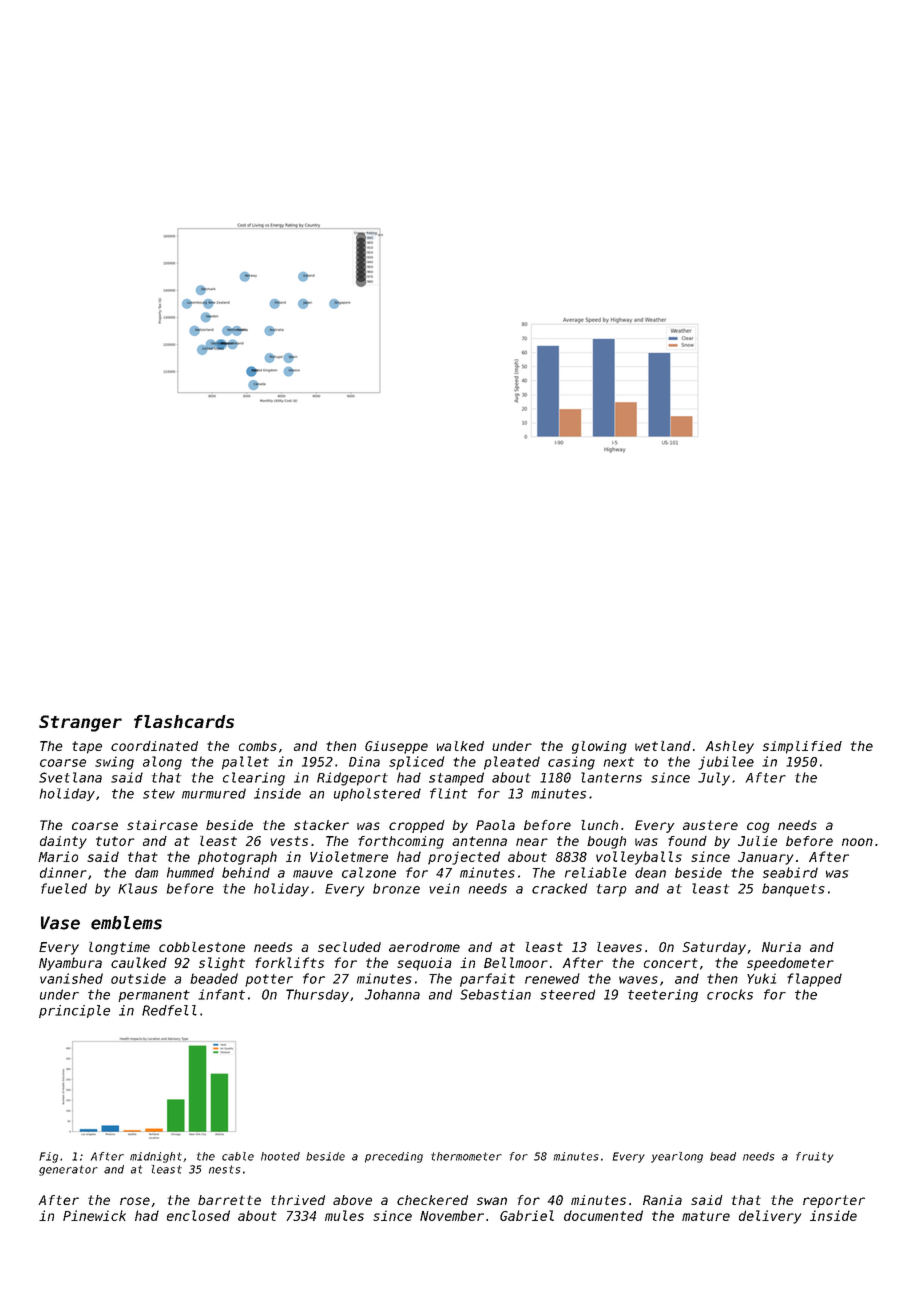 The image size is (924, 1308). I want to click on thermometer, so click(466, 1156).
